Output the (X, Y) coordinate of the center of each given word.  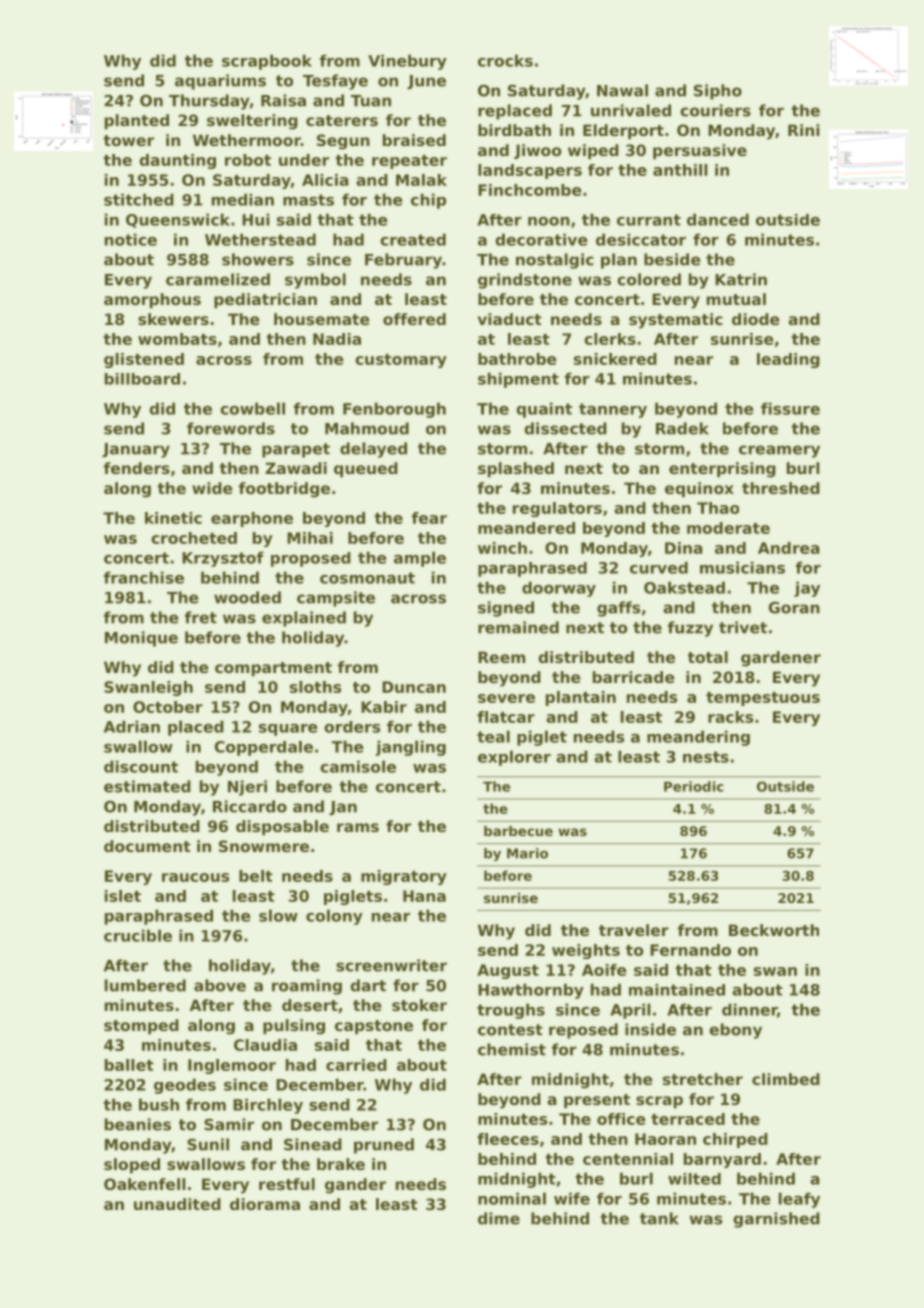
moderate (728, 528)
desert (310, 1005)
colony (334, 917)
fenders (137, 468)
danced (718, 219)
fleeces (508, 1139)
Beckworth (774, 930)
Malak (421, 180)
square (288, 730)
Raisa (283, 100)
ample (420, 559)
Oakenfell (145, 1184)
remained (518, 627)
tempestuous (763, 699)
